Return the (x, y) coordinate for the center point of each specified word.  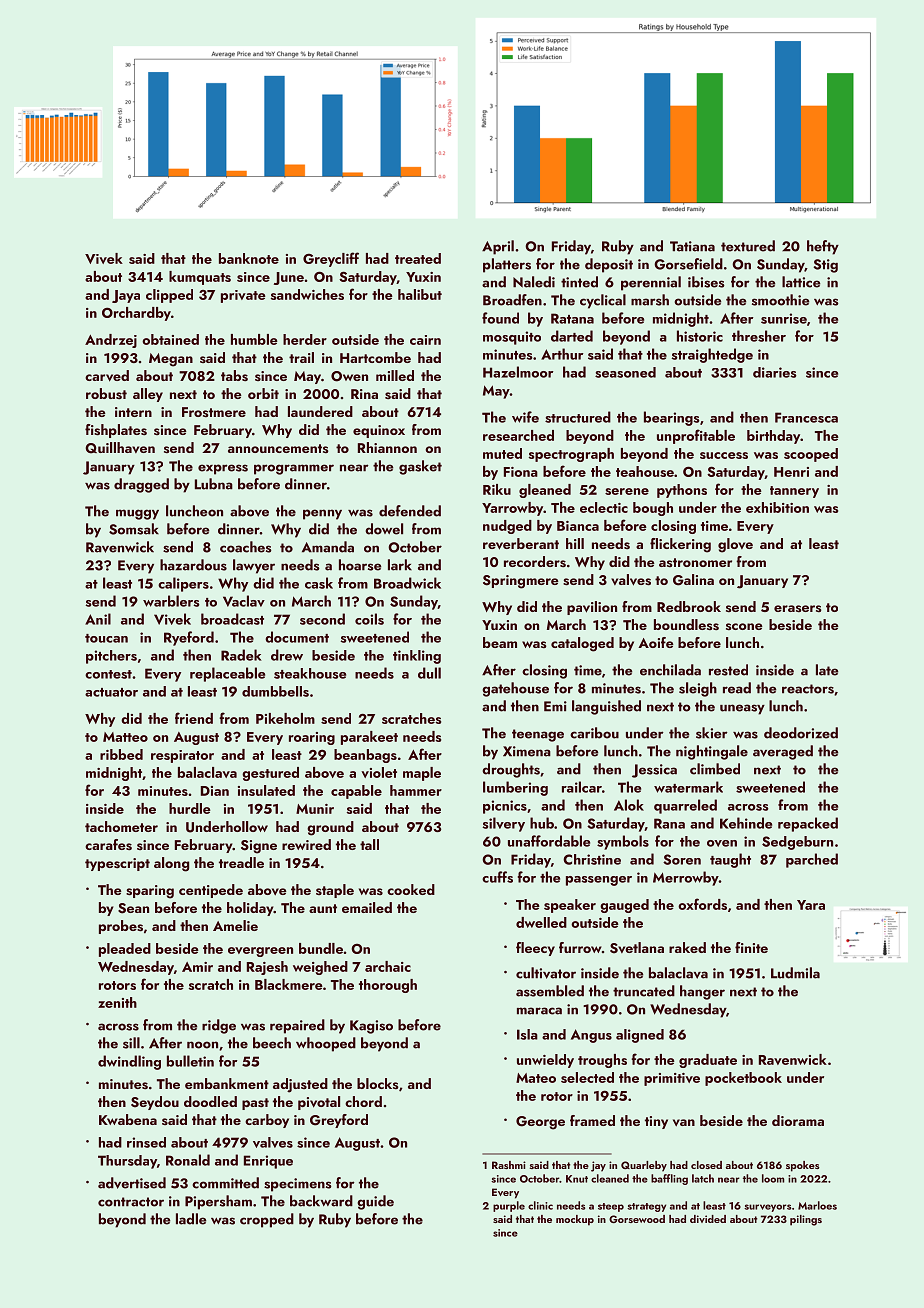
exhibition (777, 507)
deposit (609, 265)
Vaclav (244, 601)
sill (131, 1043)
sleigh (698, 689)
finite (751, 947)
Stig (826, 266)
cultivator (546, 973)
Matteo (125, 737)
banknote (249, 258)
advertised (132, 1183)
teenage (538, 735)
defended (410, 511)
